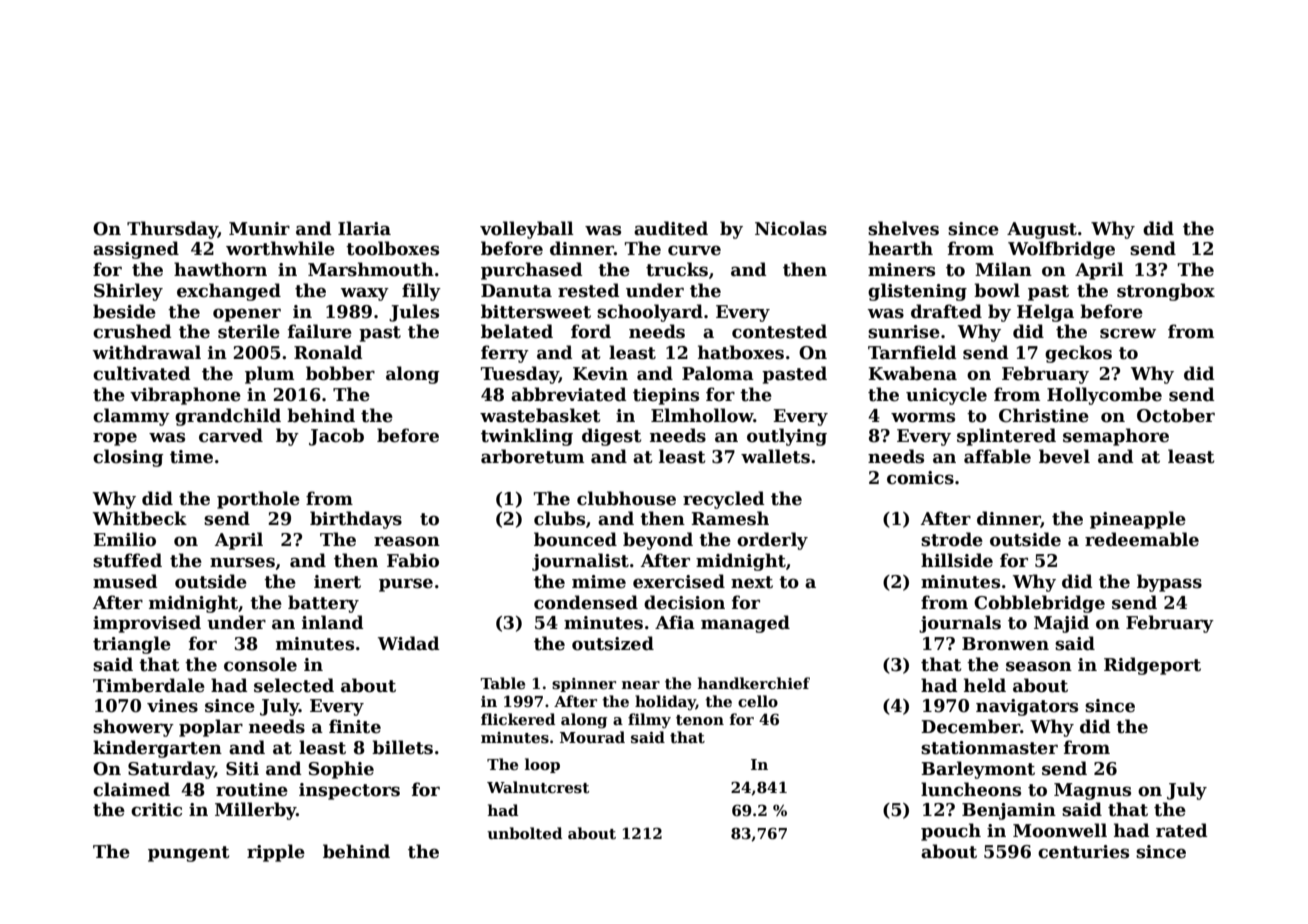 The width and height of the document is (1308, 924). Describe the element at coordinates (613, 643) in the document. I see `outsized` at that location.
